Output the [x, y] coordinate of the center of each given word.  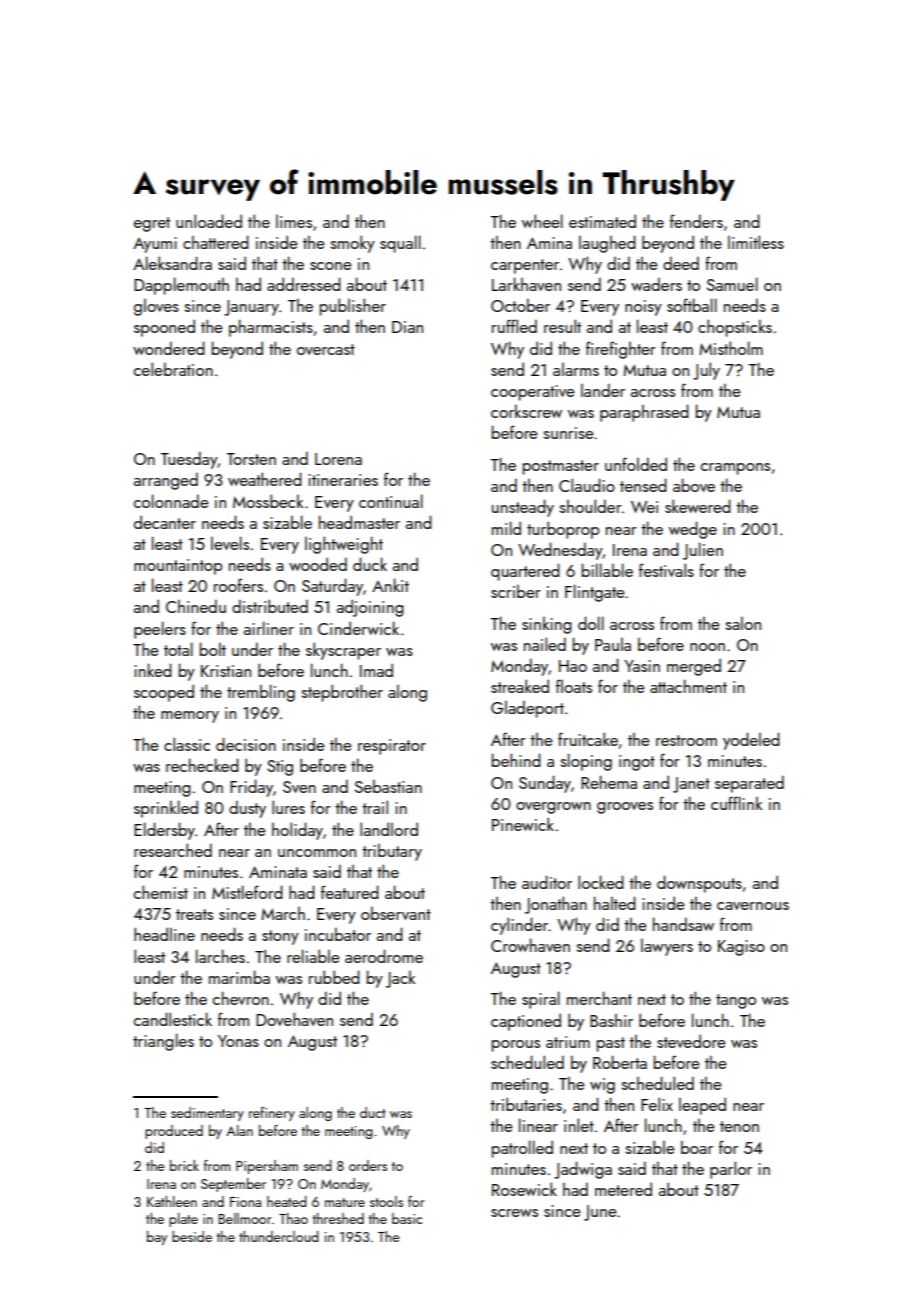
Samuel [732, 284]
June [600, 1213]
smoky [352, 244]
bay [157, 1238]
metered [623, 1189]
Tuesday [189, 460]
